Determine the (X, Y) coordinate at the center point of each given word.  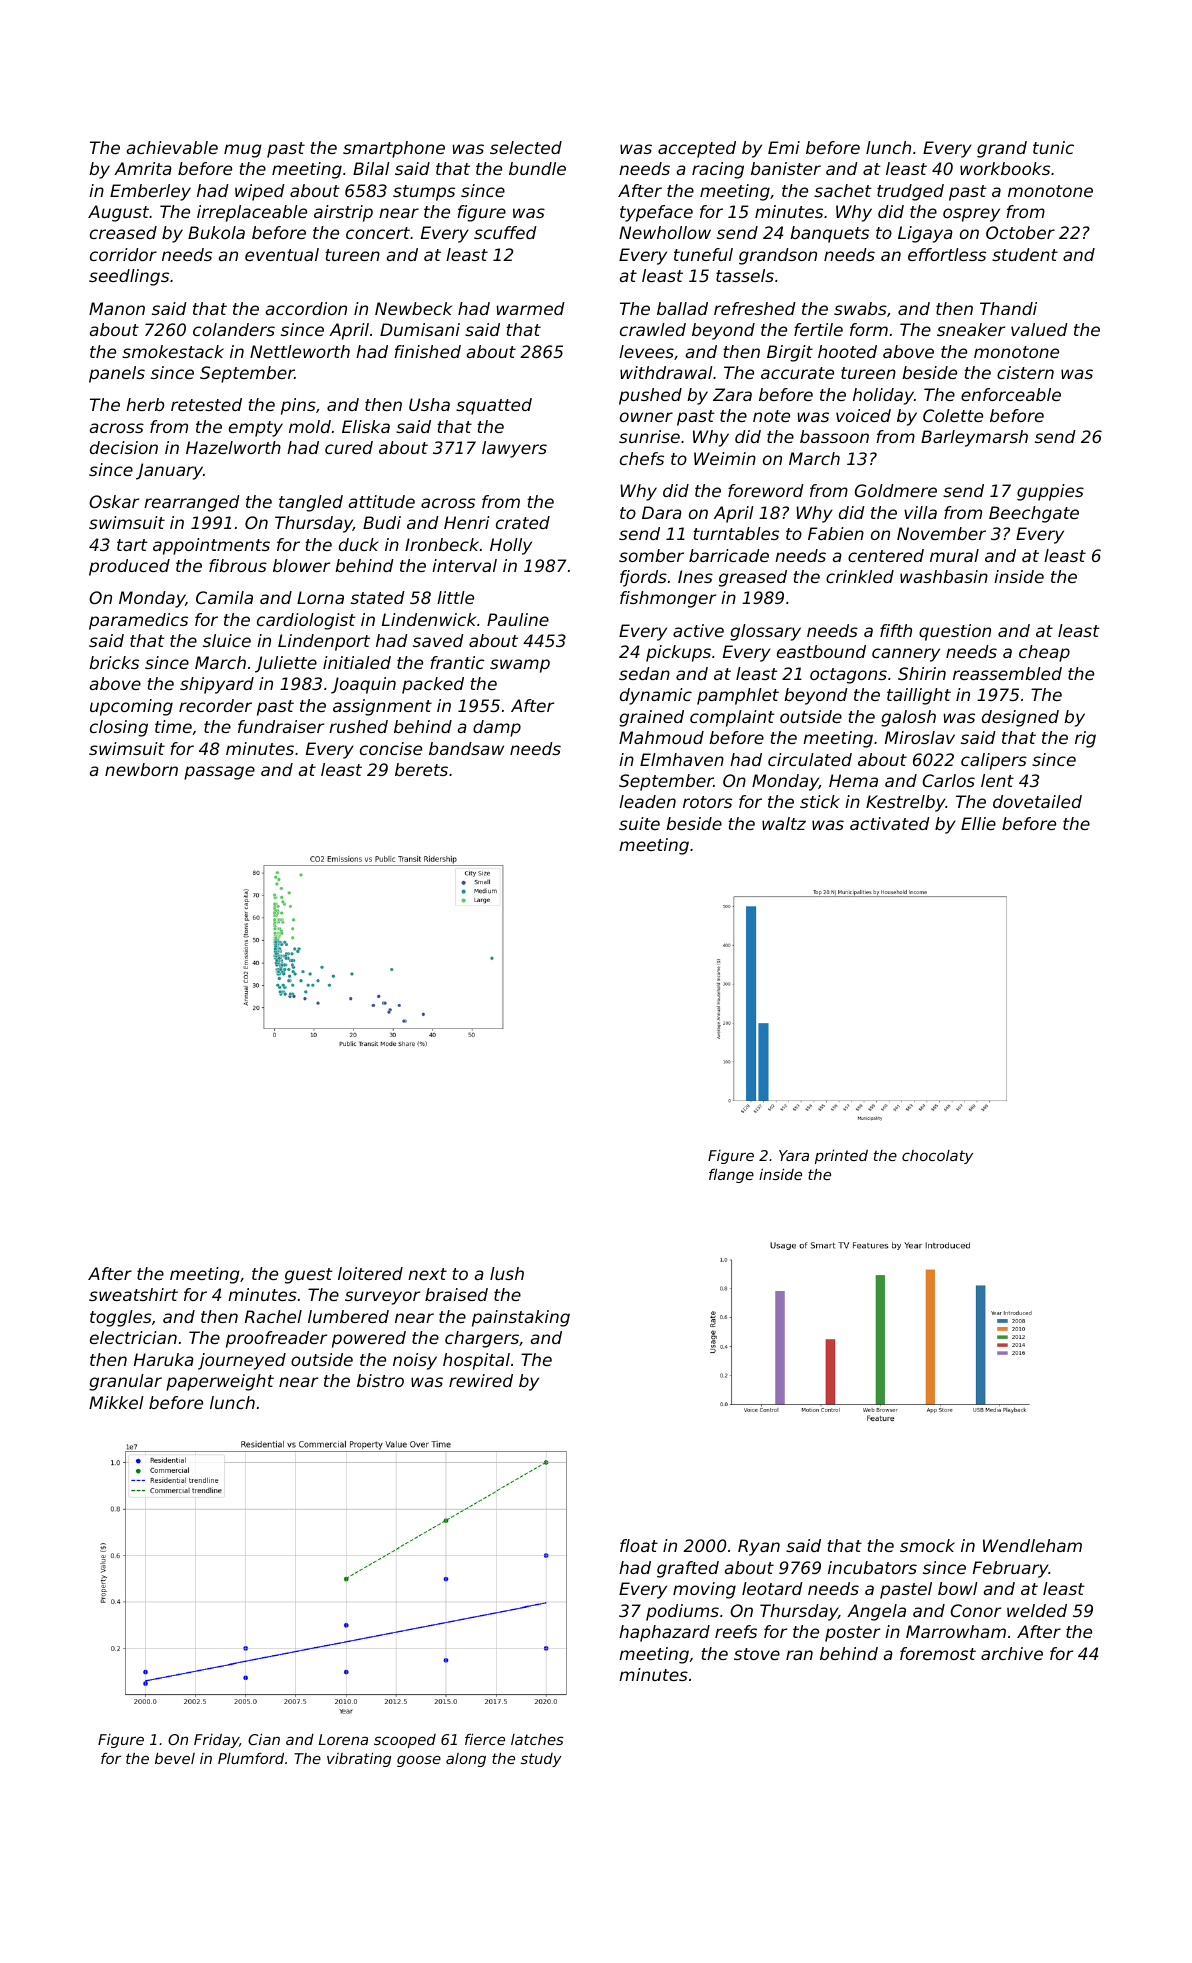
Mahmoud (661, 737)
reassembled (1007, 673)
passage (219, 773)
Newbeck (413, 308)
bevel (175, 1758)
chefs (642, 458)
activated (890, 823)
